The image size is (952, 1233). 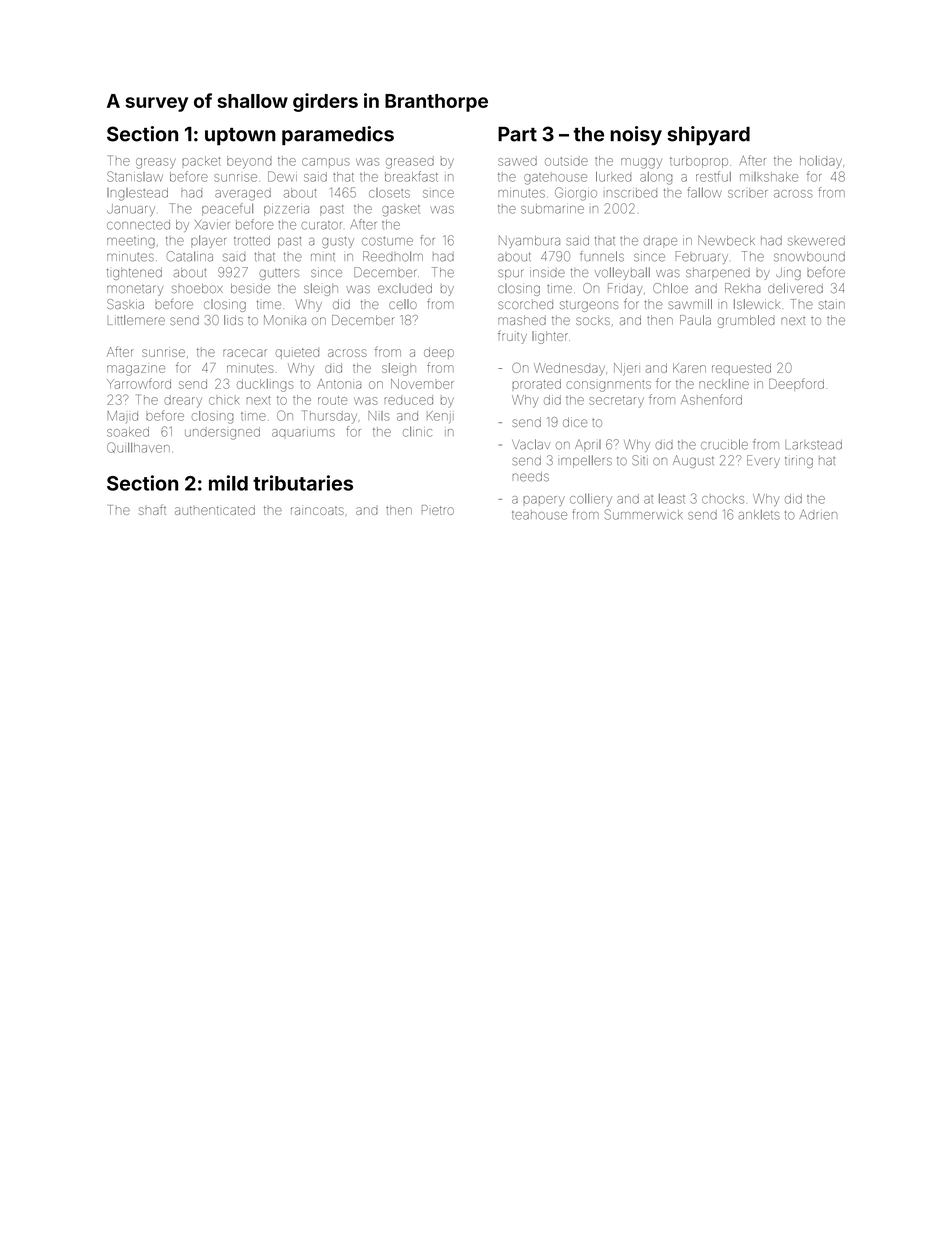 I want to click on paramedics, so click(x=338, y=135).
